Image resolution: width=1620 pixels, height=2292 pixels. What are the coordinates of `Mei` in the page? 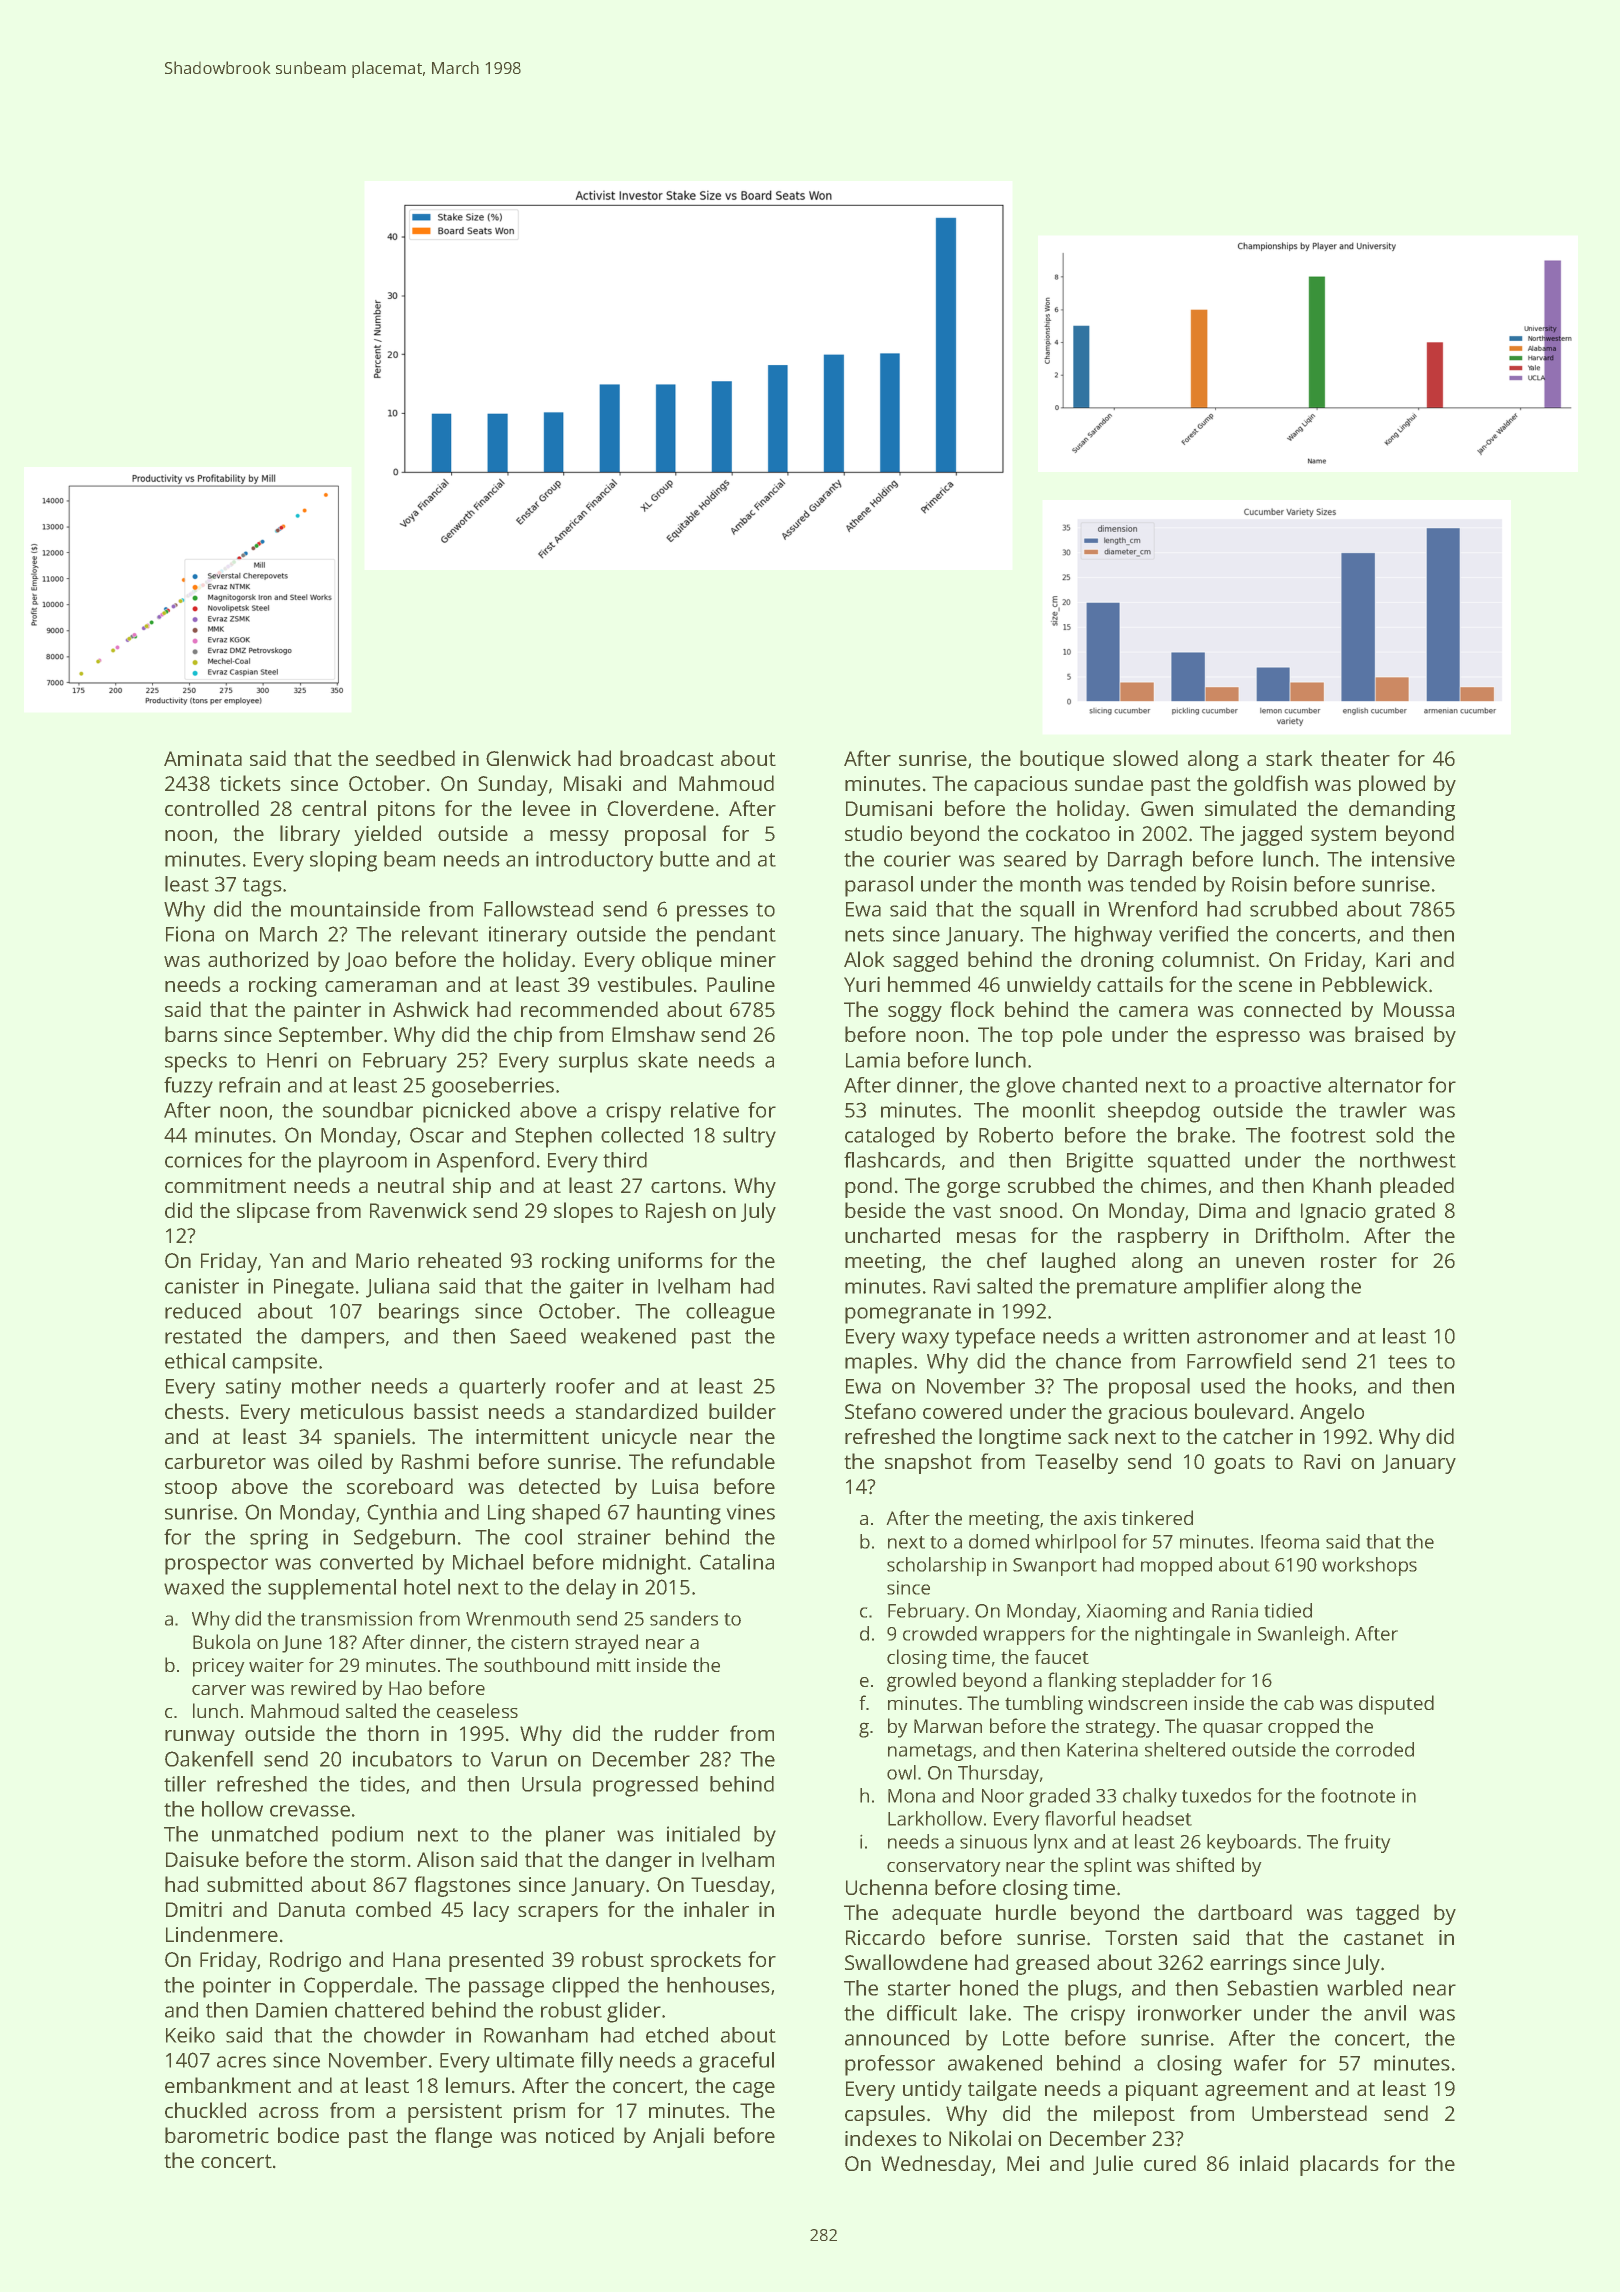 It's located at (1023, 2163).
